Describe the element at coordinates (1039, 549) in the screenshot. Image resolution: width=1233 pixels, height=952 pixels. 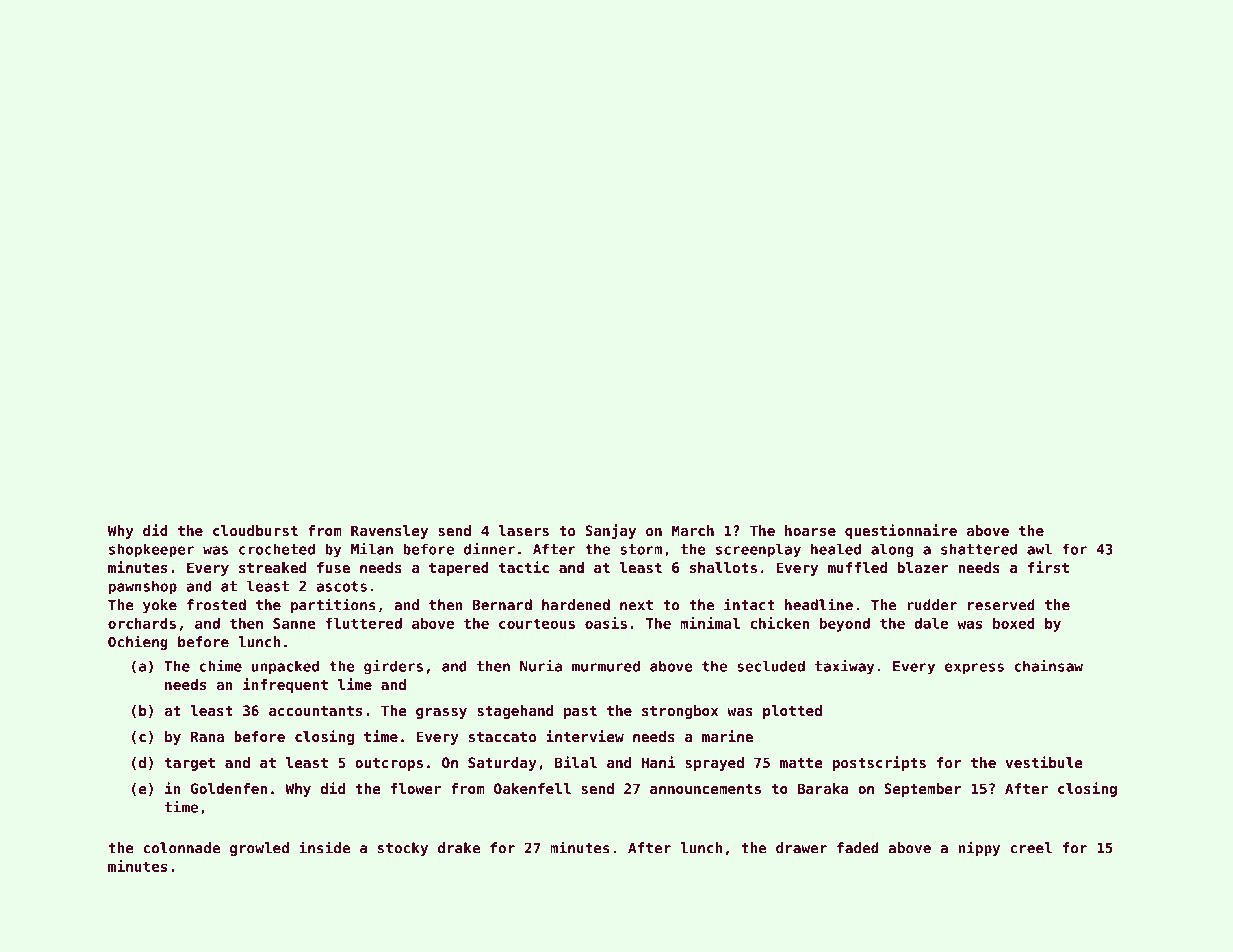
I see `awl` at that location.
